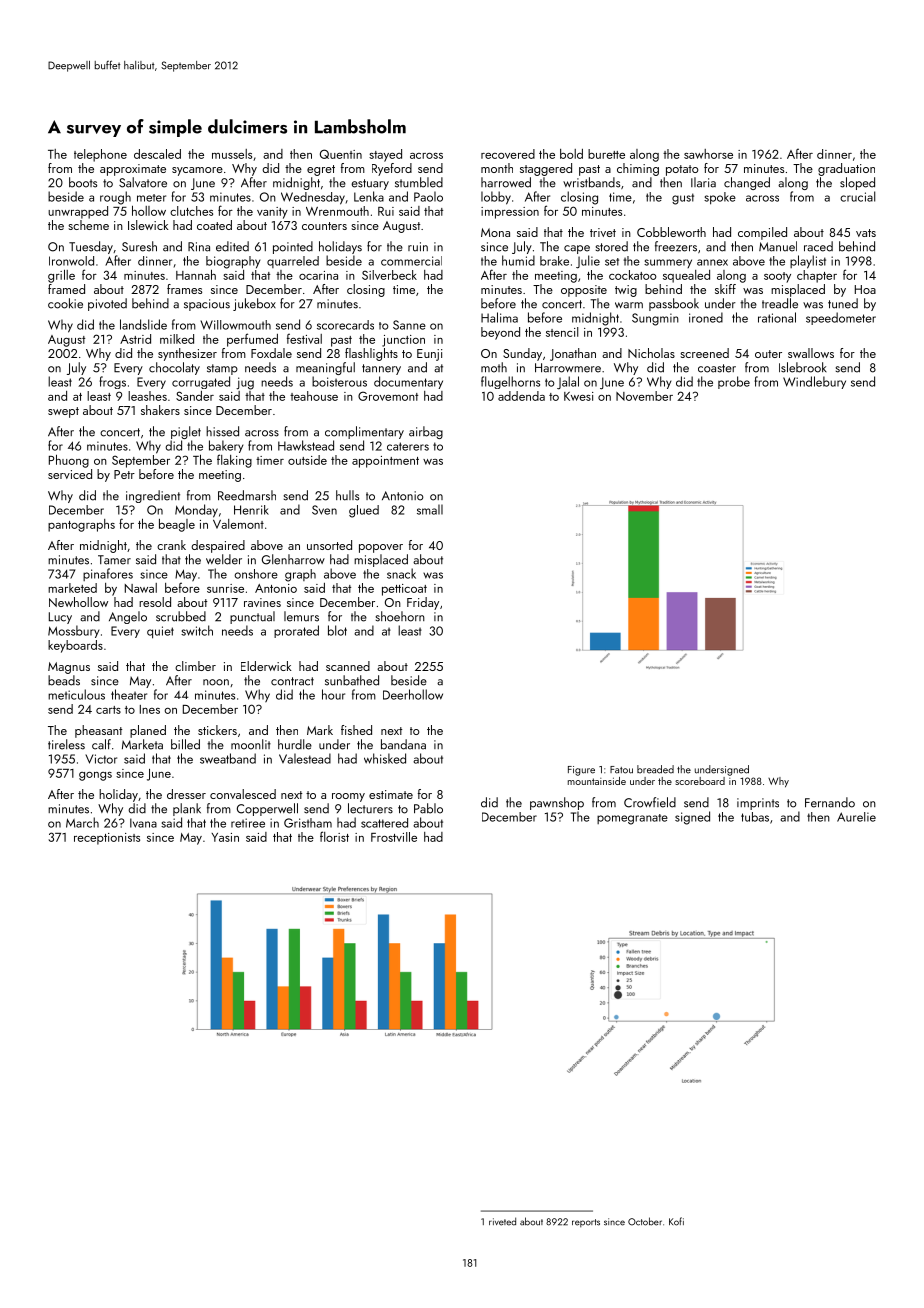 This screenshot has width=924, height=1308. What do you see at coordinates (232, 154) in the screenshot?
I see `mussels` at bounding box center [232, 154].
